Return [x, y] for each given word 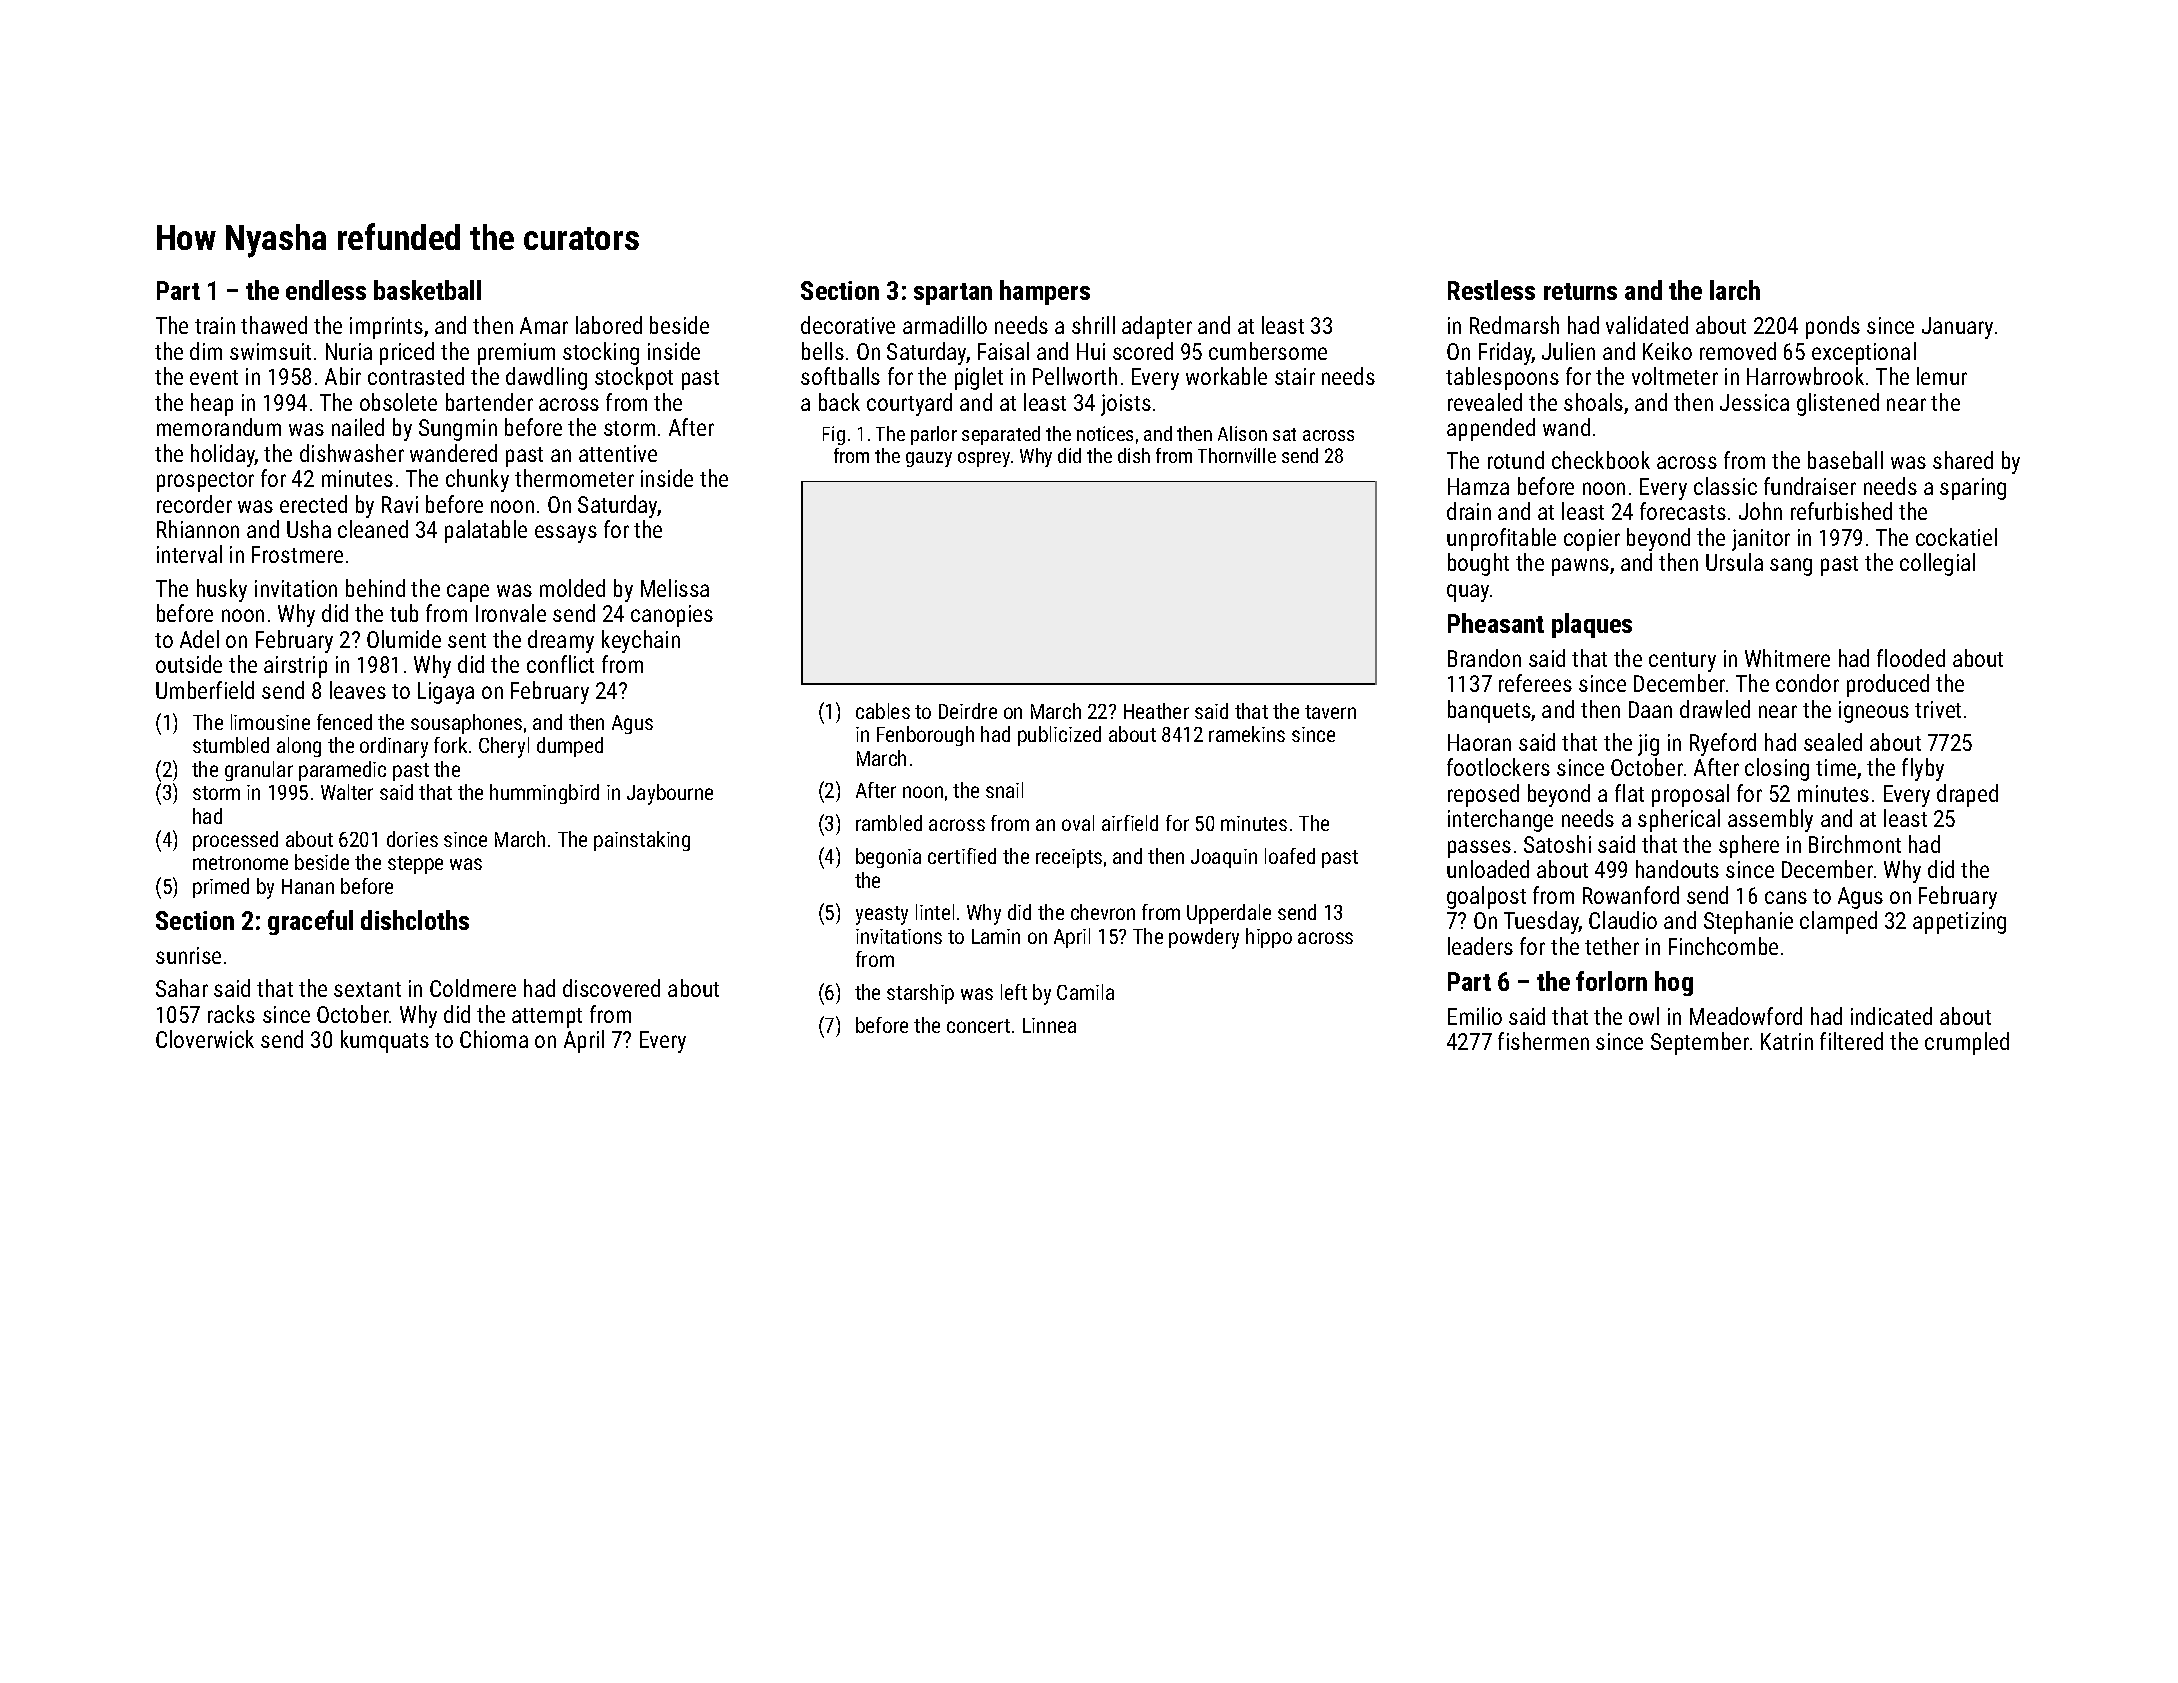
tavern [1330, 712]
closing [1777, 769]
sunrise [188, 955]
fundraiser [1810, 486]
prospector [205, 482]
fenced [344, 722]
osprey [984, 459]
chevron [1103, 912]
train [215, 325]
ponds [1833, 327]
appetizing [1959, 923]
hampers [1045, 292]
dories [412, 839]
